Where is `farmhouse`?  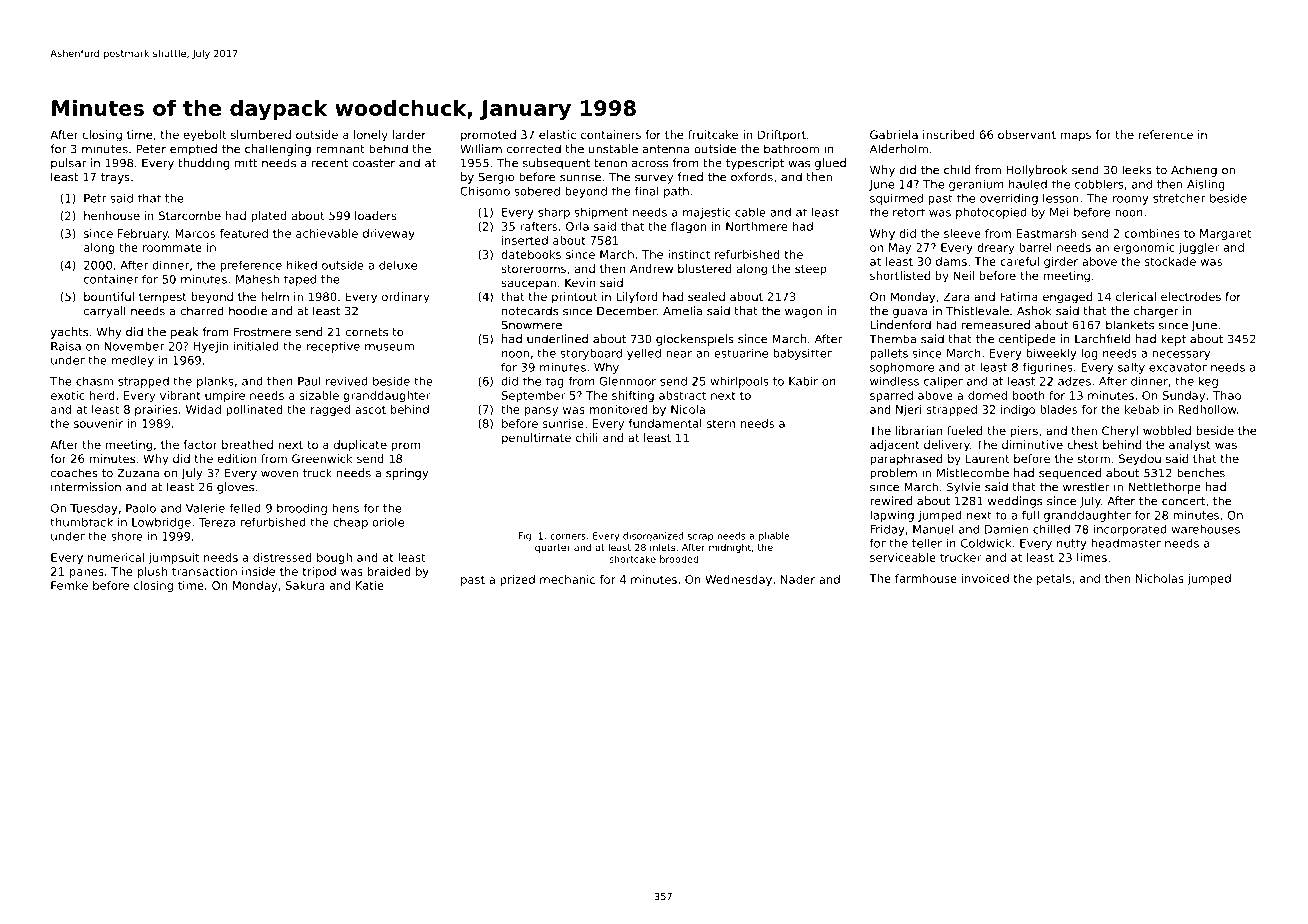 farmhouse is located at coordinates (926, 578).
